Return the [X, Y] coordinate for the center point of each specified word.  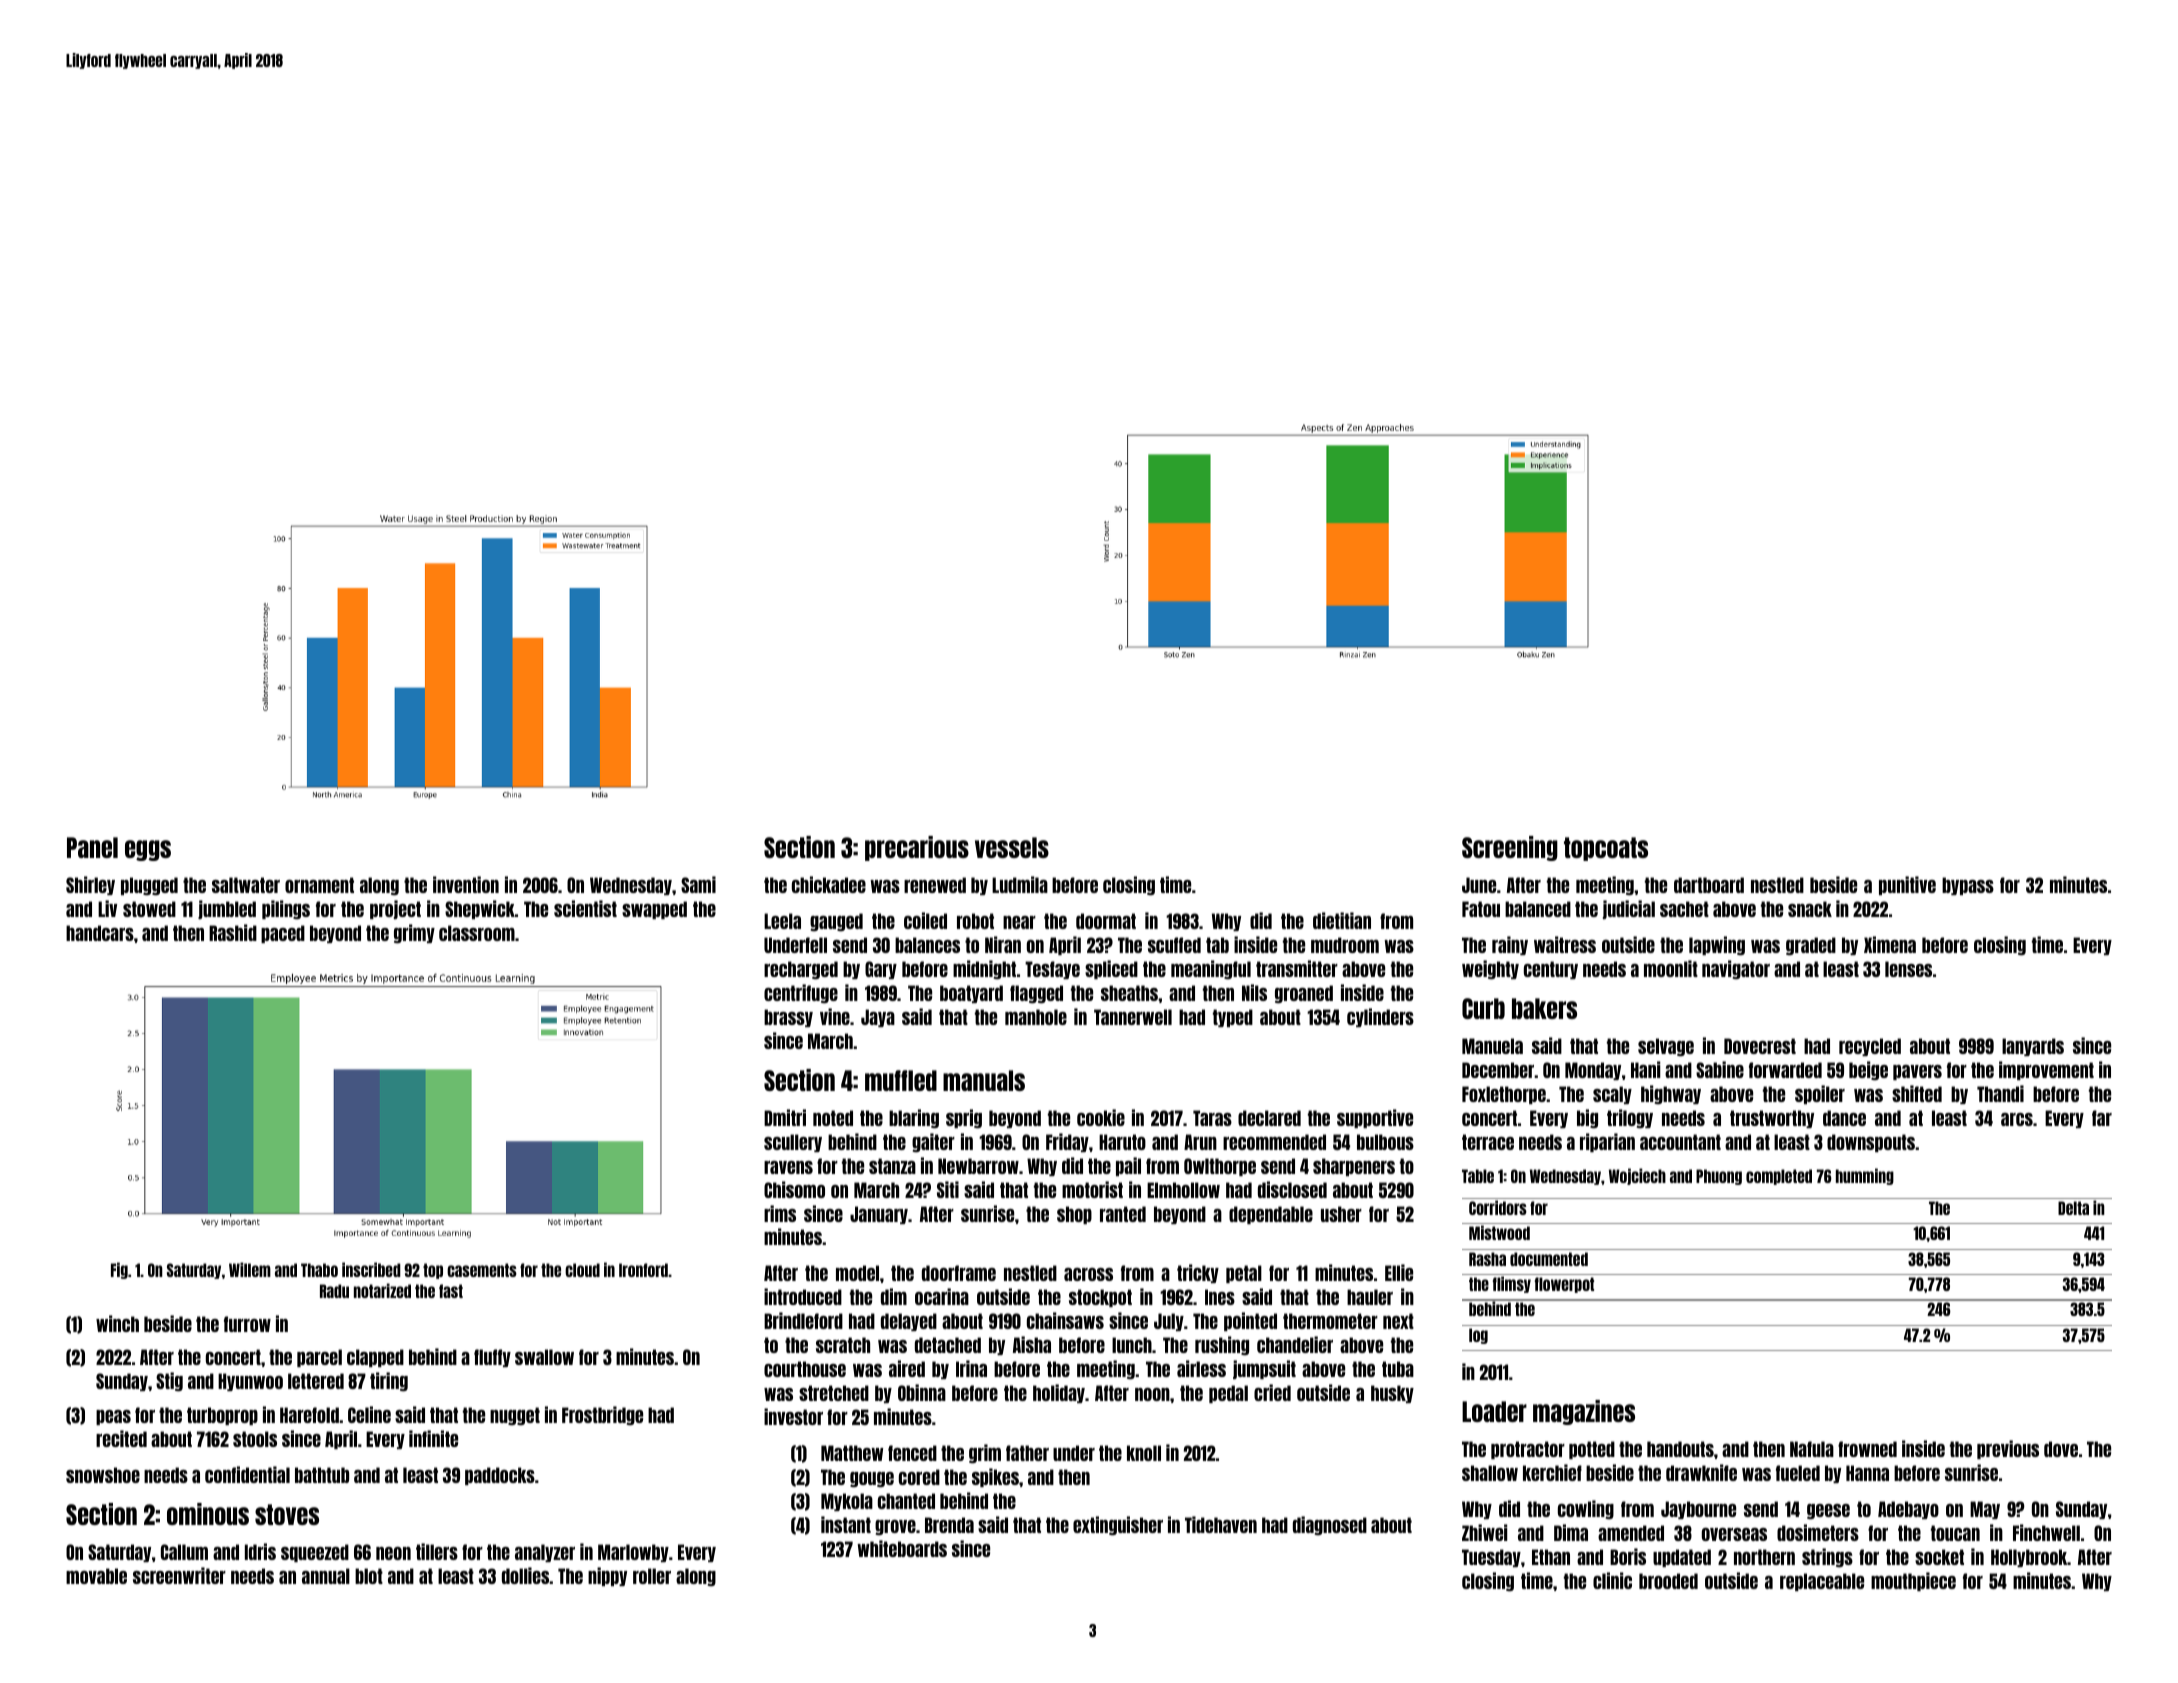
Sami [698, 884]
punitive [1907, 885]
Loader [1494, 1411]
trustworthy [1772, 1119]
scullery [793, 1143]
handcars [100, 933]
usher [1341, 1214]
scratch [843, 1345]
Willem [250, 1269]
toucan [1955, 1533]
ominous [208, 1514]
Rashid [233, 932]
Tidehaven [1221, 1524]
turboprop [222, 1416]
